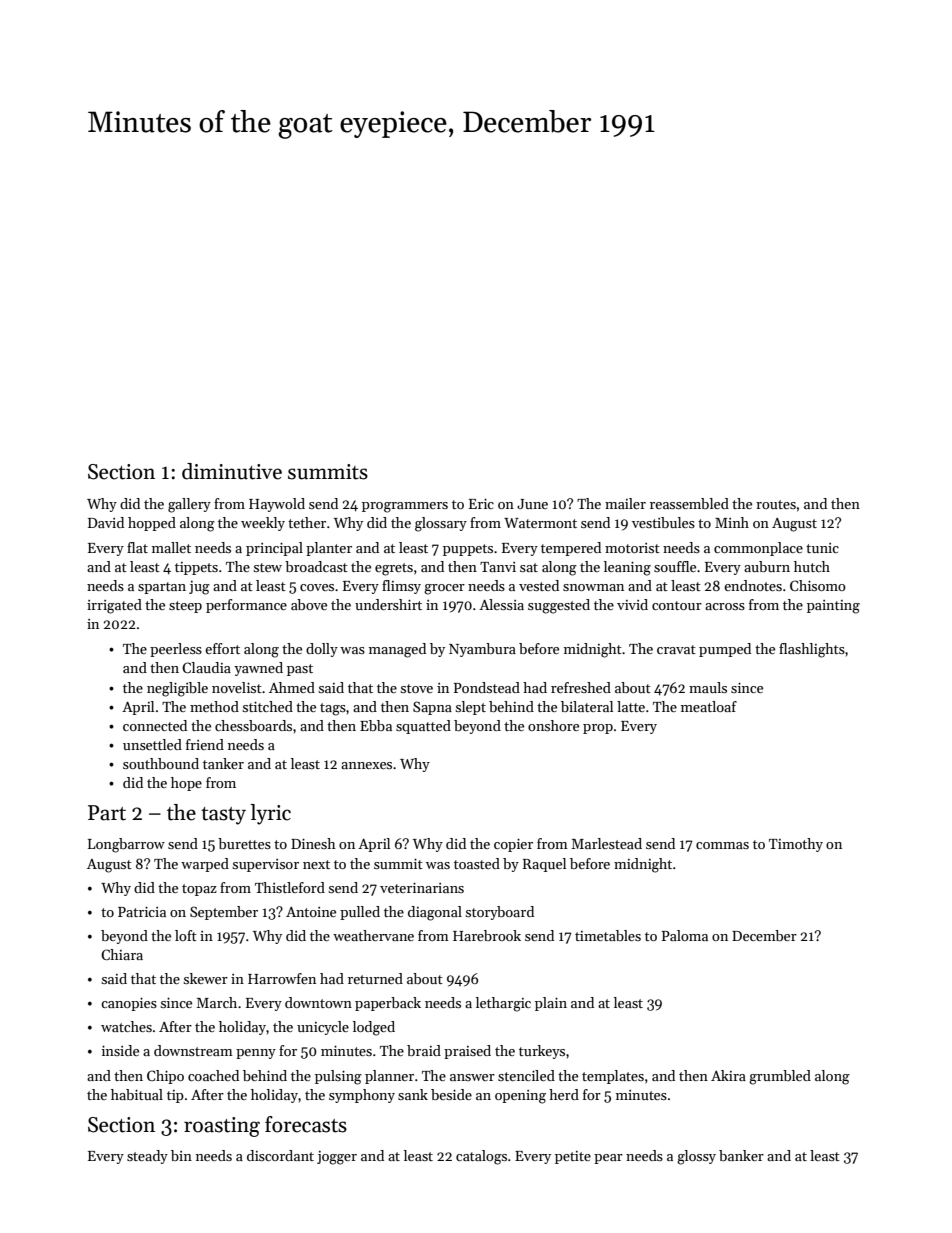 This image has width=952, height=1233. I want to click on diminutive, so click(232, 471).
